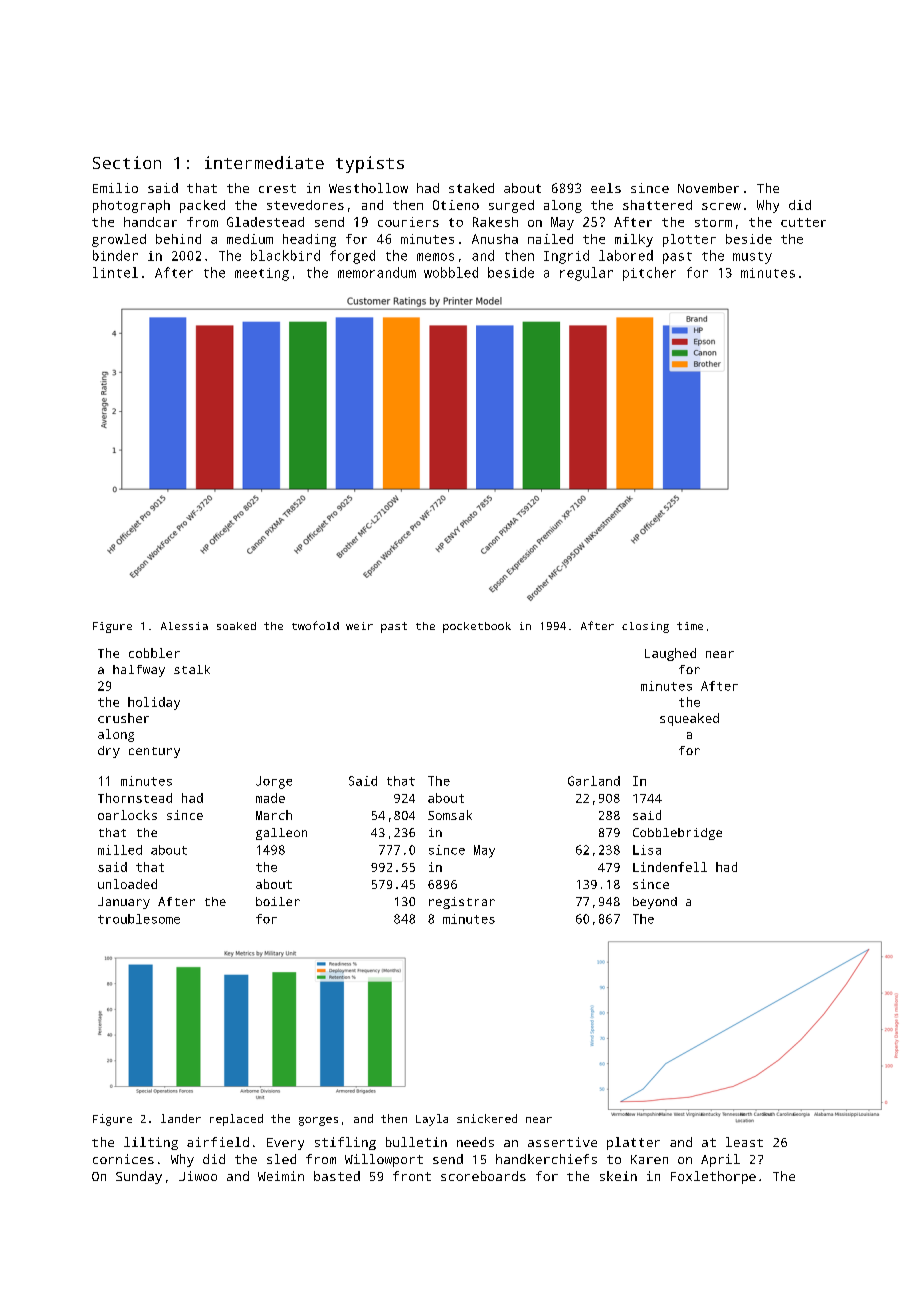  Describe the element at coordinates (477, 627) in the image. I see `pocketbook` at that location.
